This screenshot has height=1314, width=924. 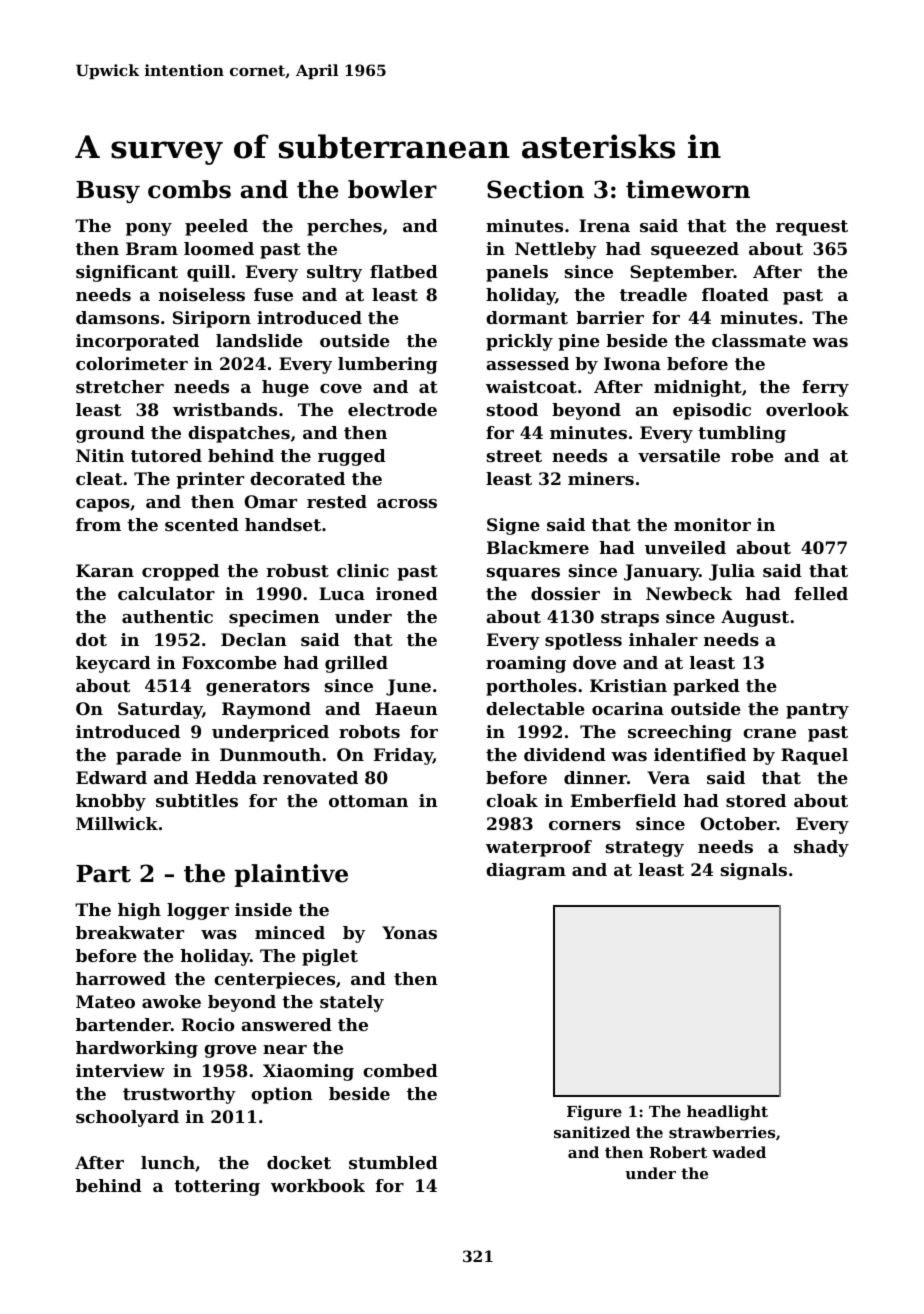 What do you see at coordinates (283, 524) in the screenshot?
I see `handset` at bounding box center [283, 524].
